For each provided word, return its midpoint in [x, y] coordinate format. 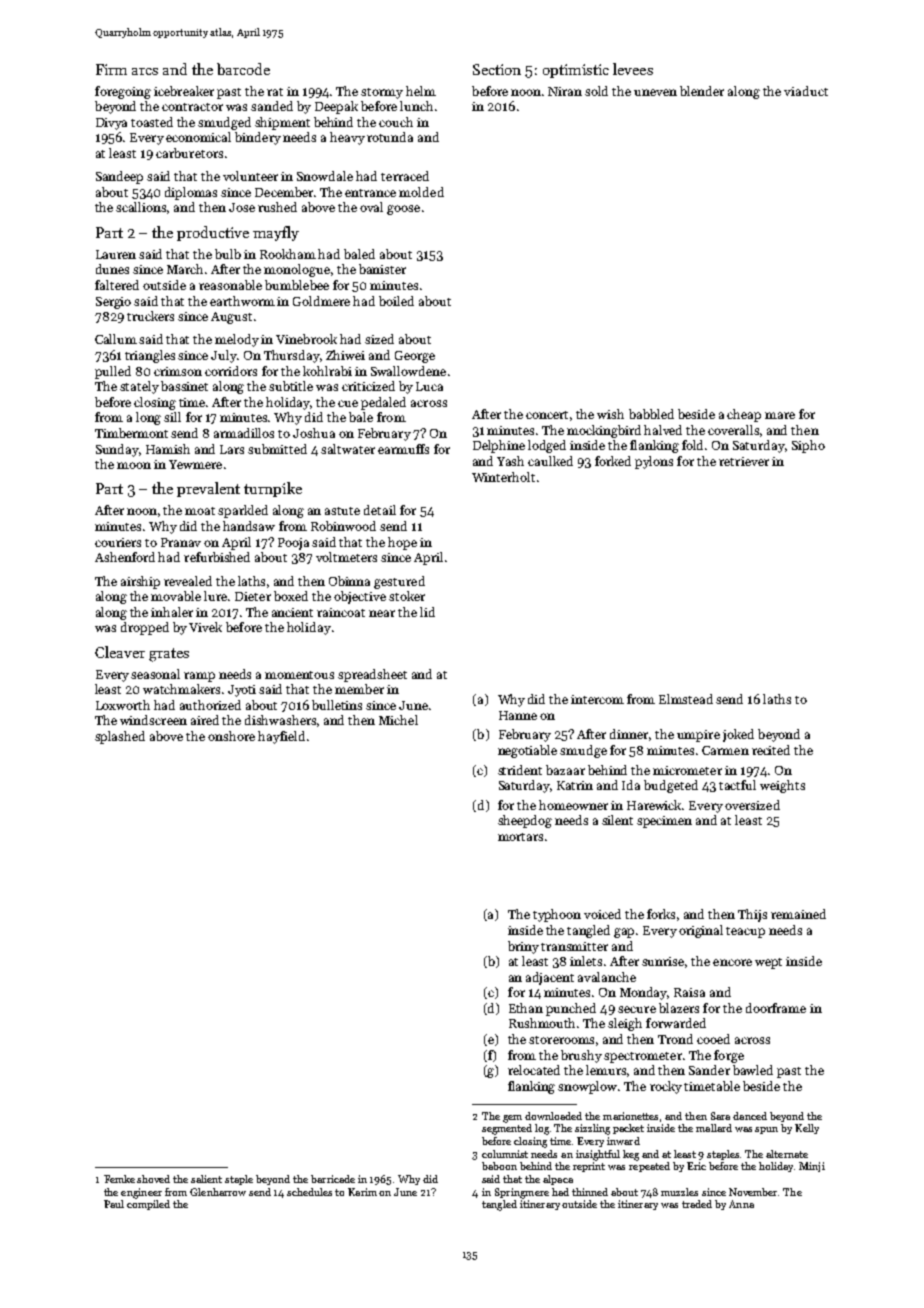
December [284, 192]
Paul [114, 1204]
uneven [655, 92]
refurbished [217, 557]
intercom [597, 699]
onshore [231, 736]
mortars [520, 837]
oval [371, 207]
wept [768, 963]
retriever [744, 461]
